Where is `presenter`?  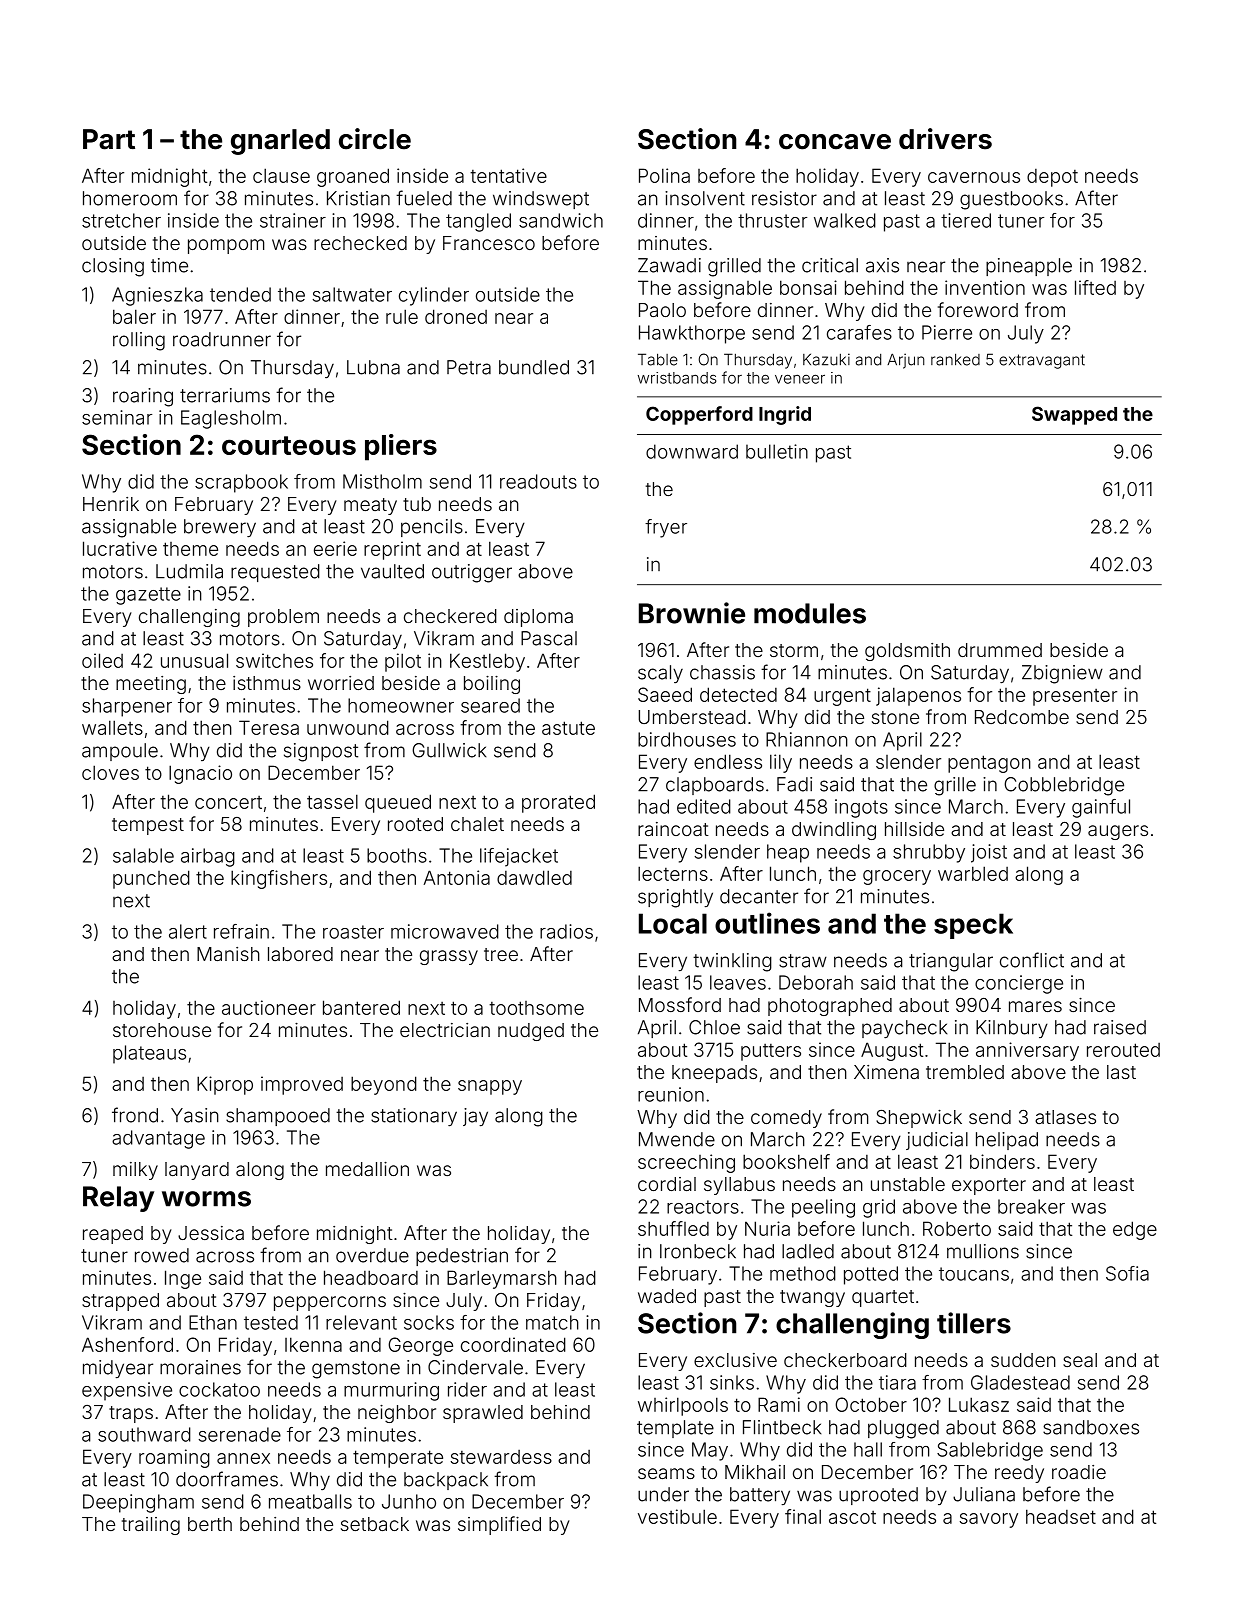
presenter is located at coordinates (1075, 697).
